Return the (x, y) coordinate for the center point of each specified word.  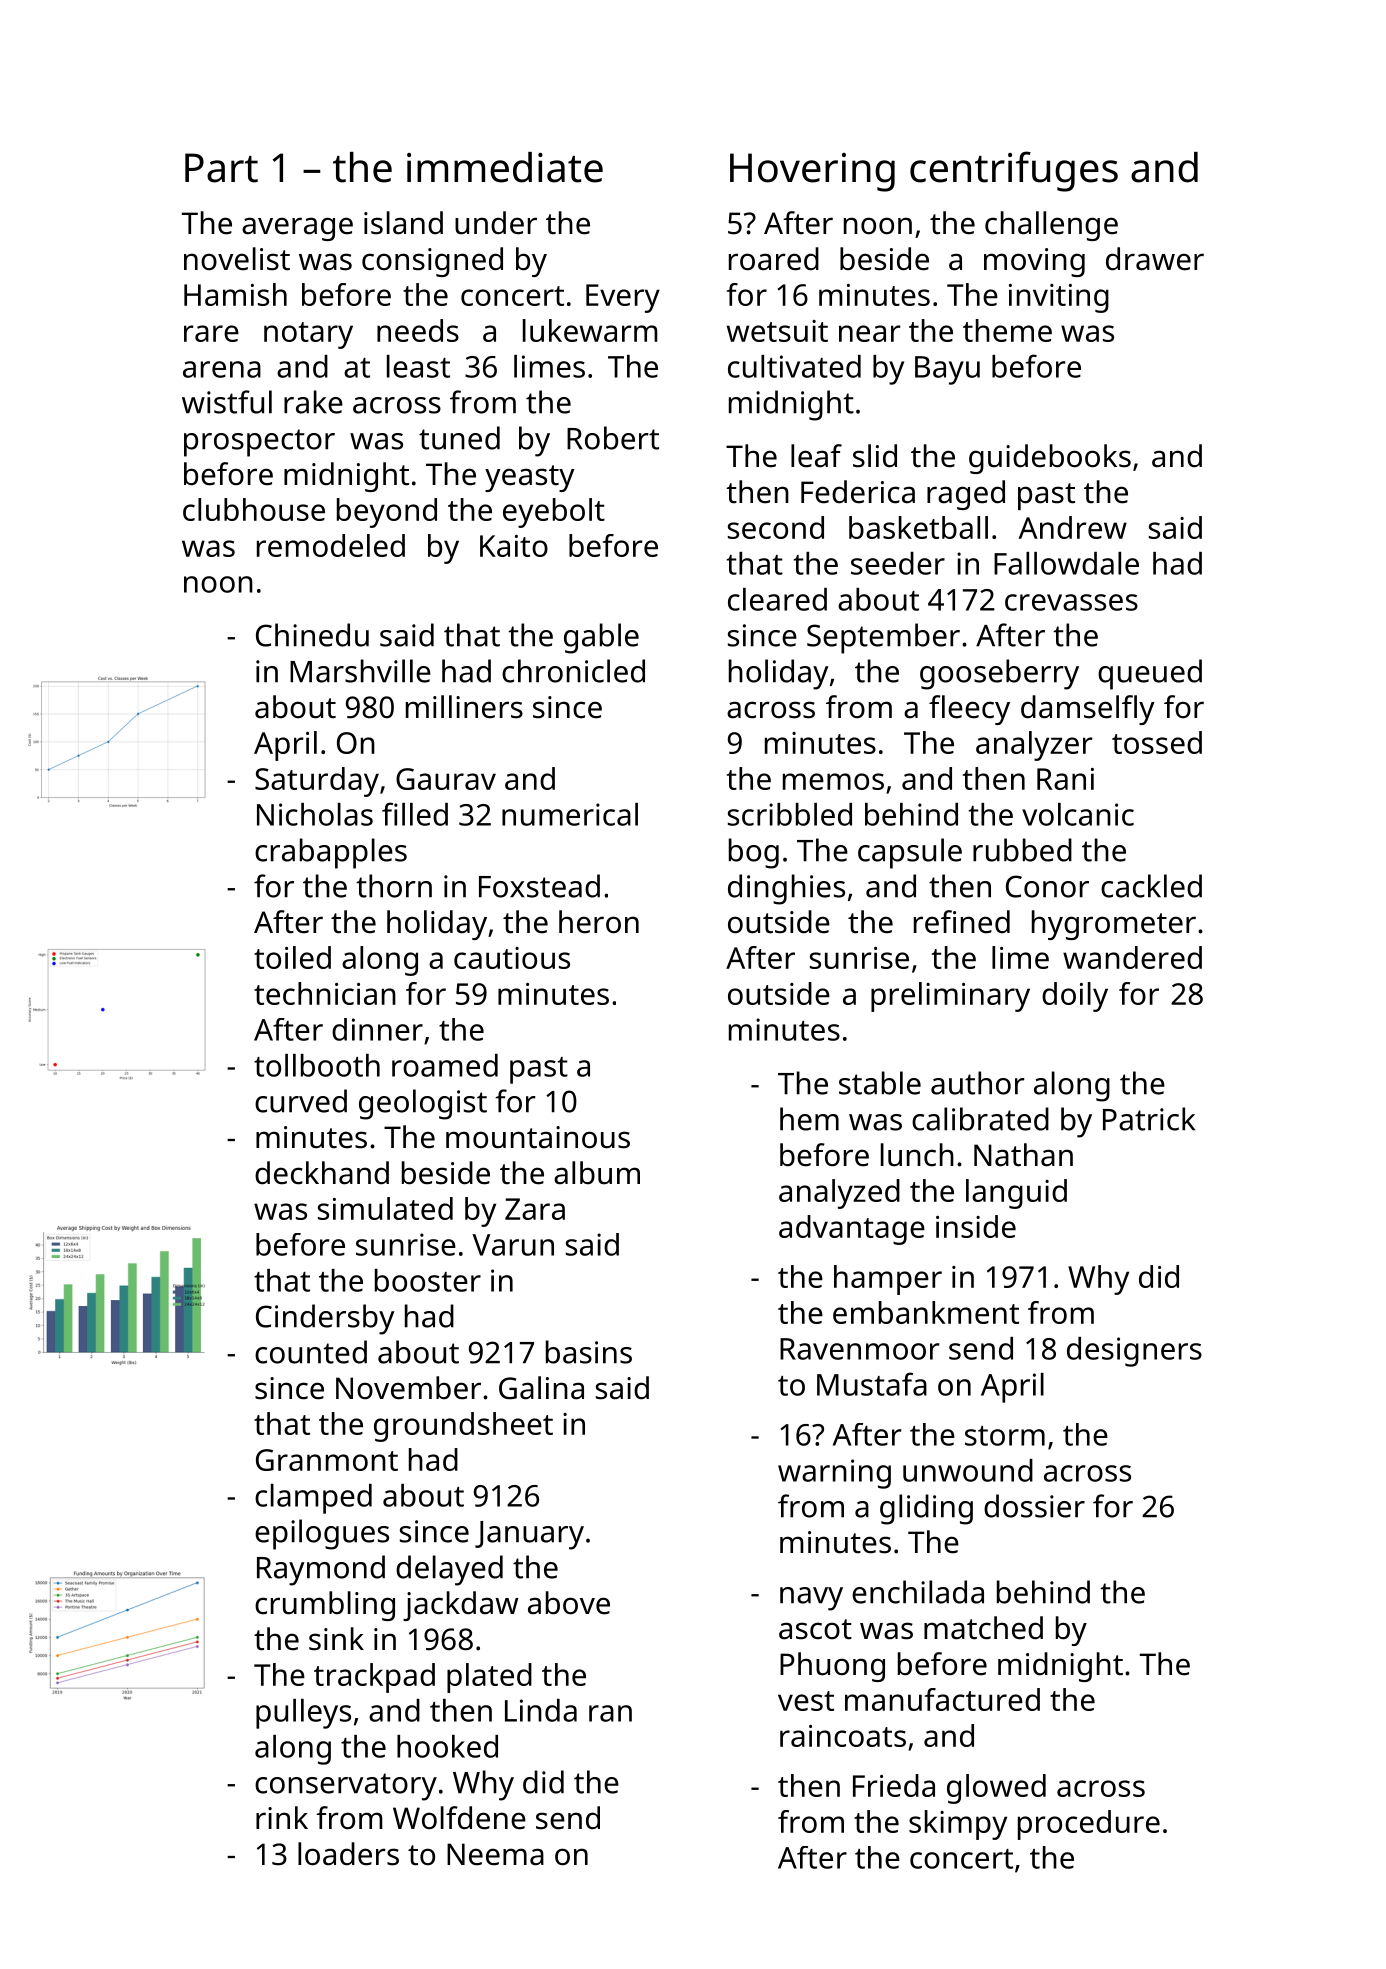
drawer (1155, 259)
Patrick (1149, 1119)
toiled (292, 957)
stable (880, 1083)
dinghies (786, 889)
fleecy (969, 710)
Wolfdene (459, 1818)
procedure (1089, 1825)
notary (308, 335)
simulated (385, 1208)
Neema (495, 1854)
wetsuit (777, 331)
